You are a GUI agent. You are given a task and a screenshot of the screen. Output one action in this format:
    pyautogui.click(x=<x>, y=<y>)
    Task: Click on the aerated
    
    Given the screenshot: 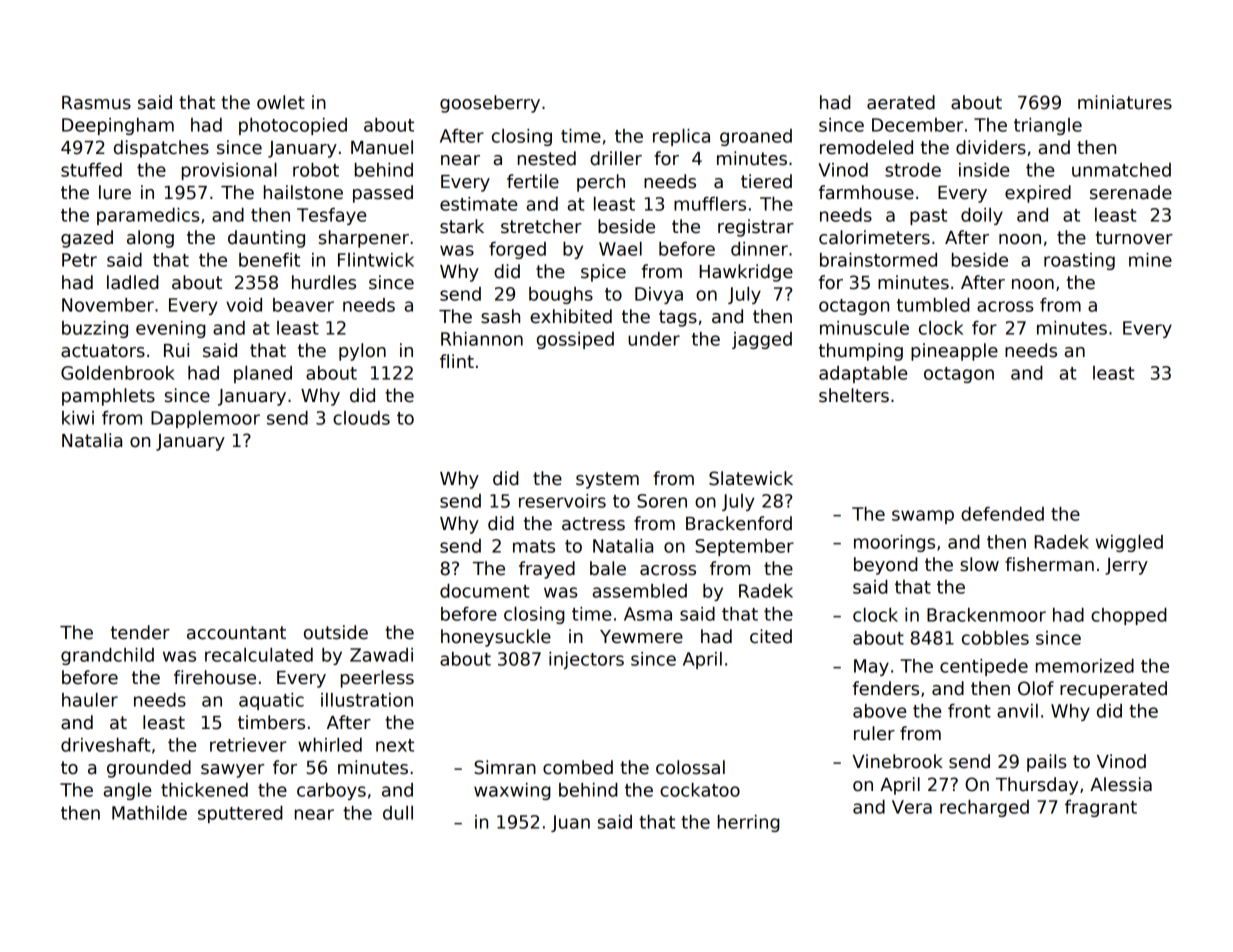 What is the action you would take?
    pyautogui.click(x=901, y=102)
